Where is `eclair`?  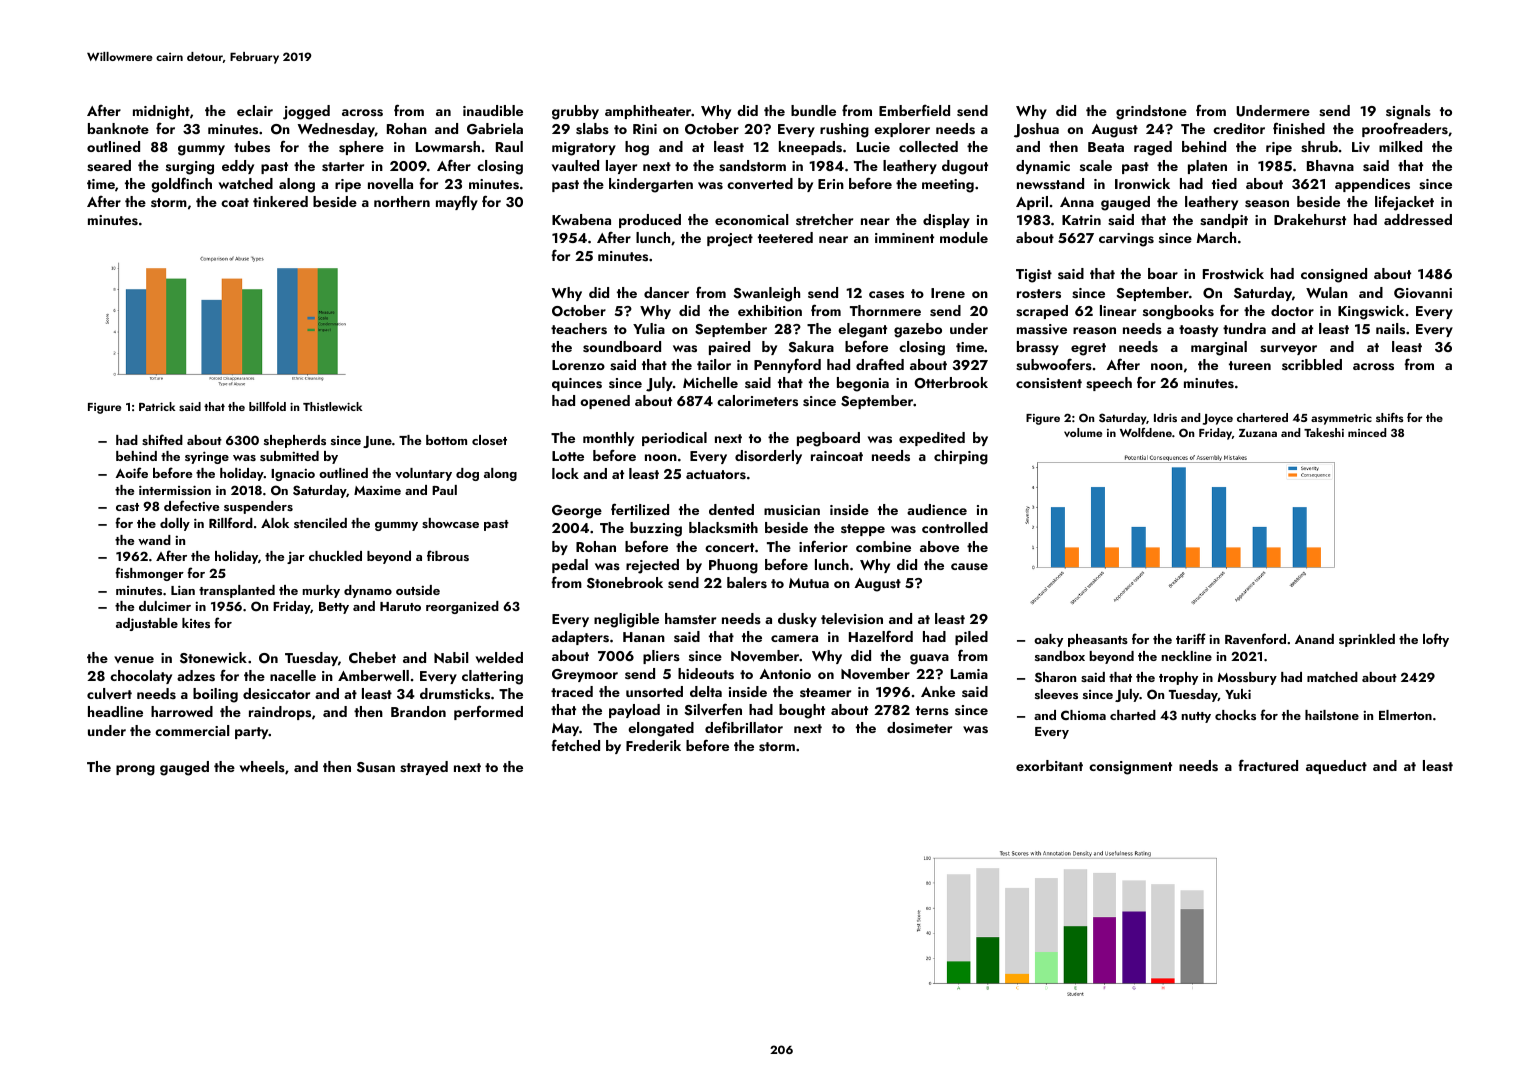 eclair is located at coordinates (255, 110).
